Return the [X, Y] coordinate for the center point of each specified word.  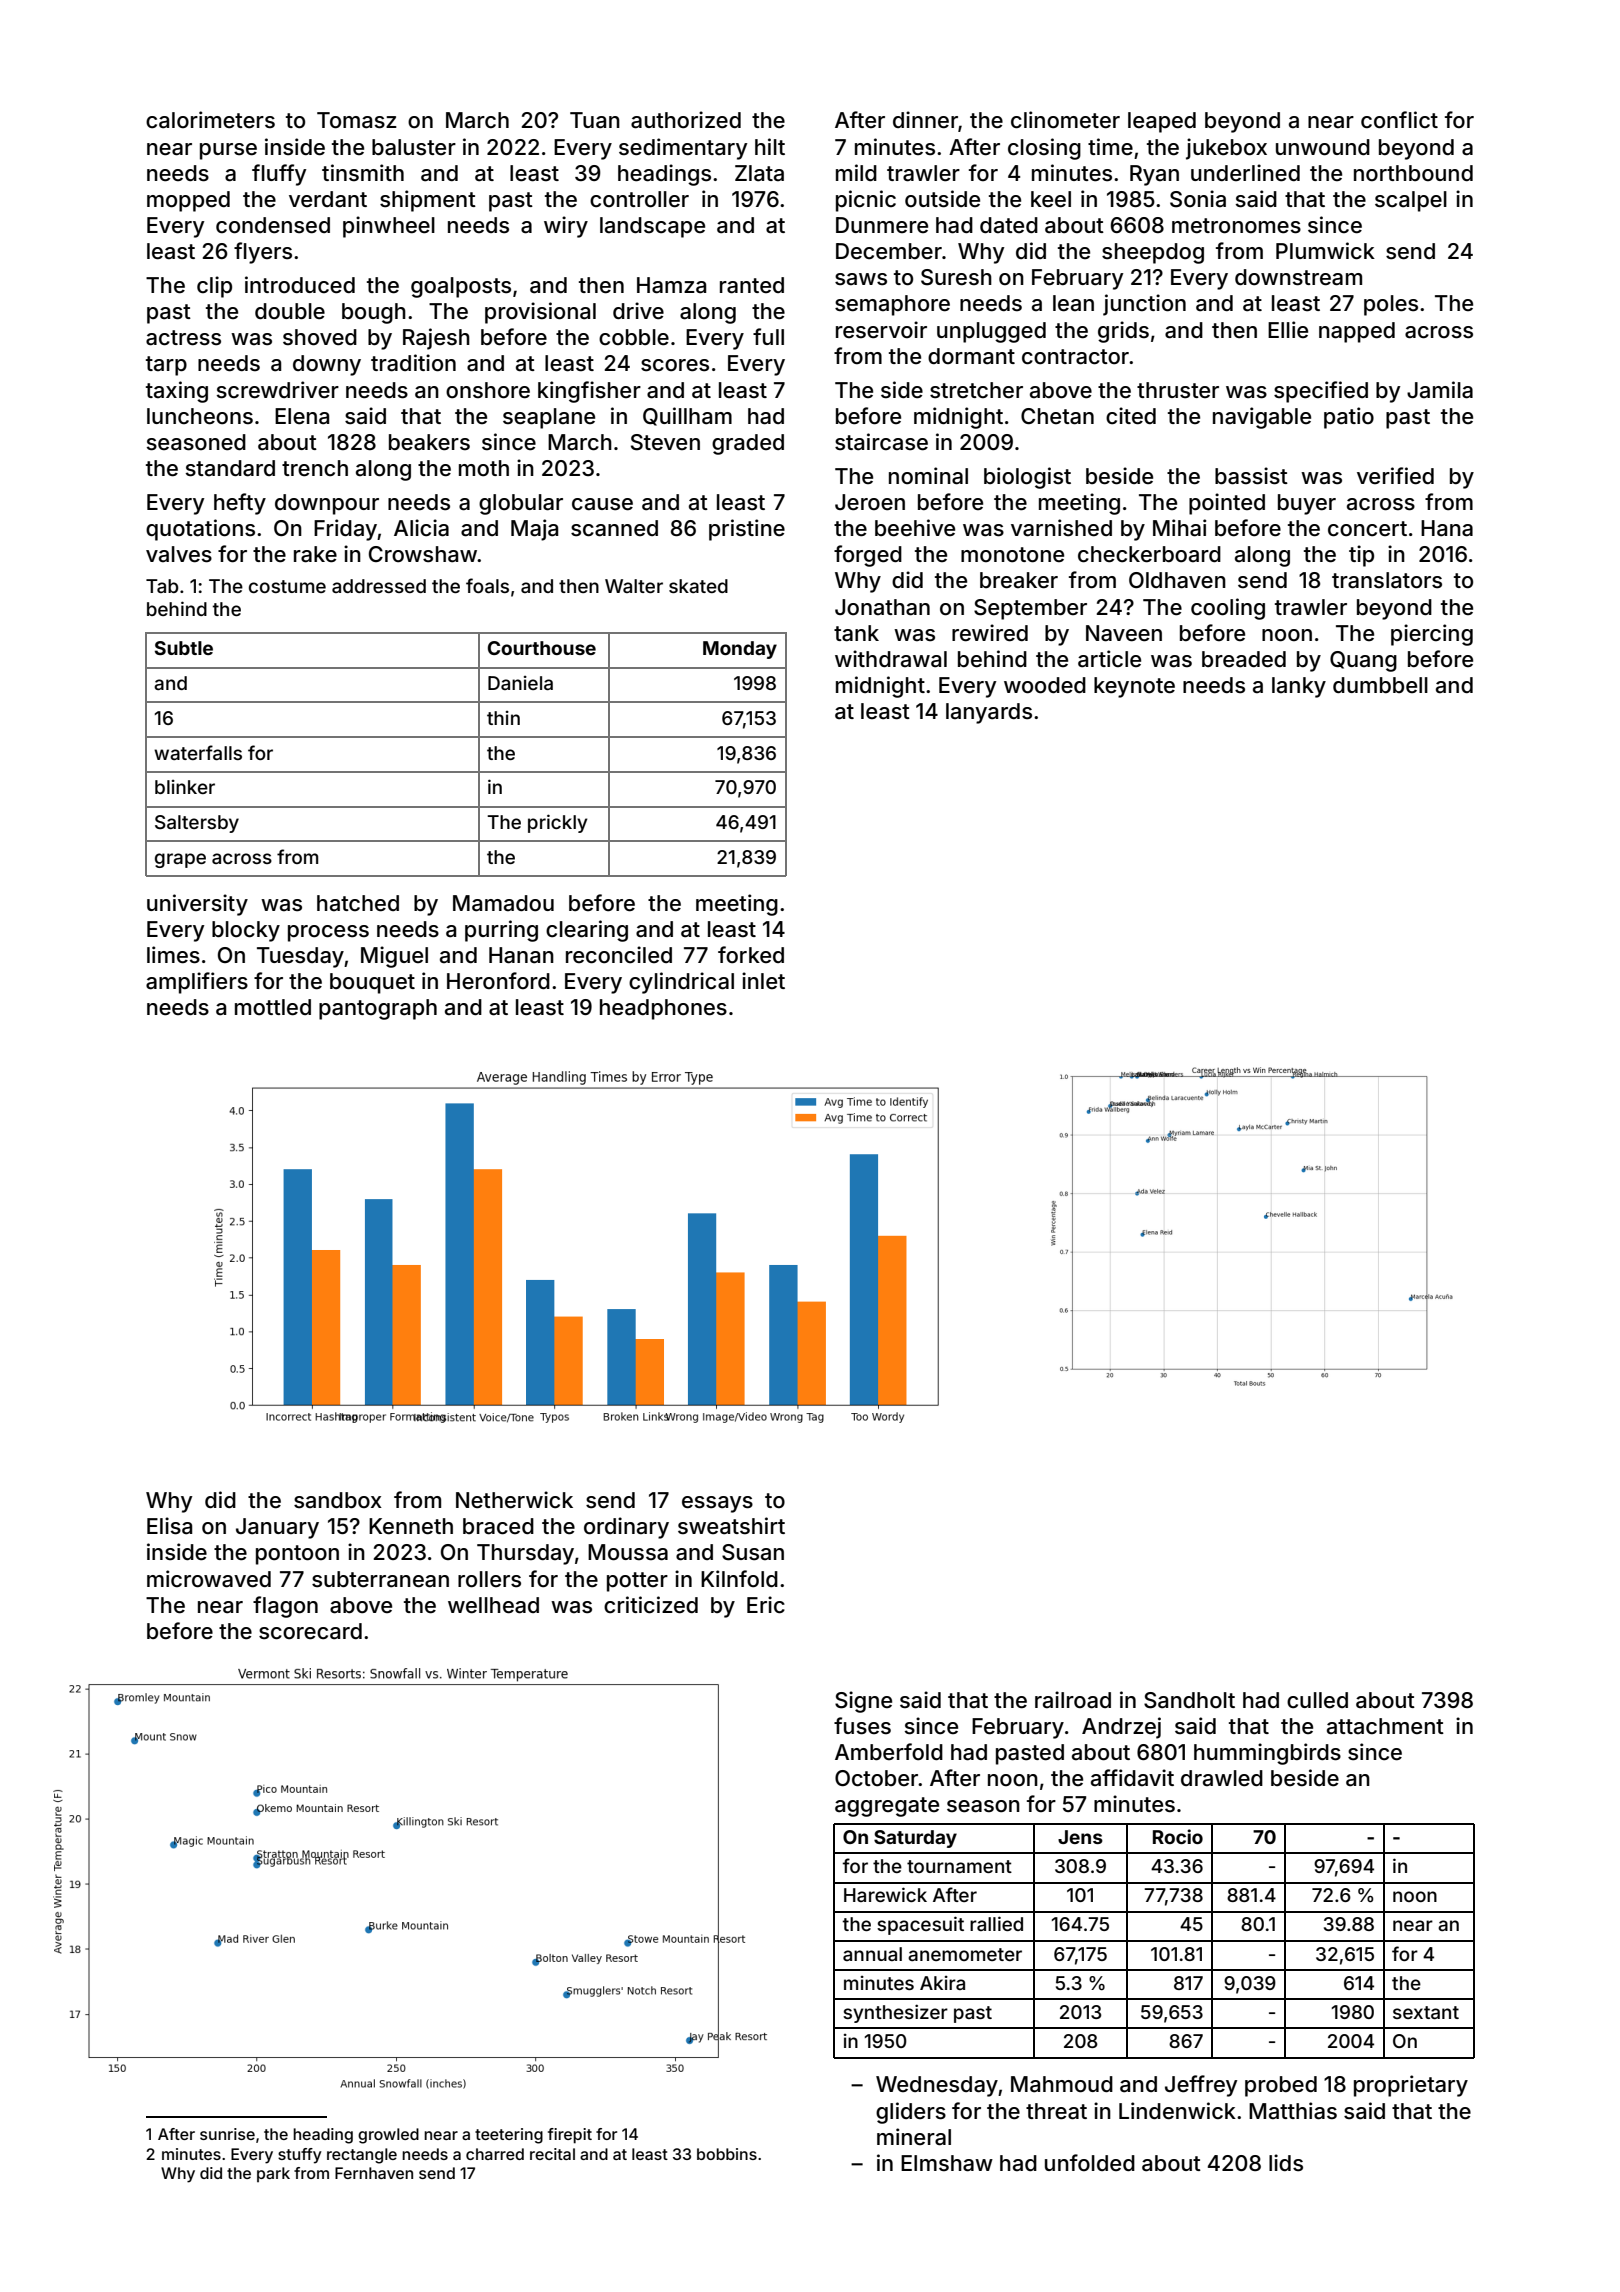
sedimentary [683, 149]
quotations [200, 530]
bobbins [727, 2154]
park [273, 2174]
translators [1387, 580]
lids [1286, 2163]
